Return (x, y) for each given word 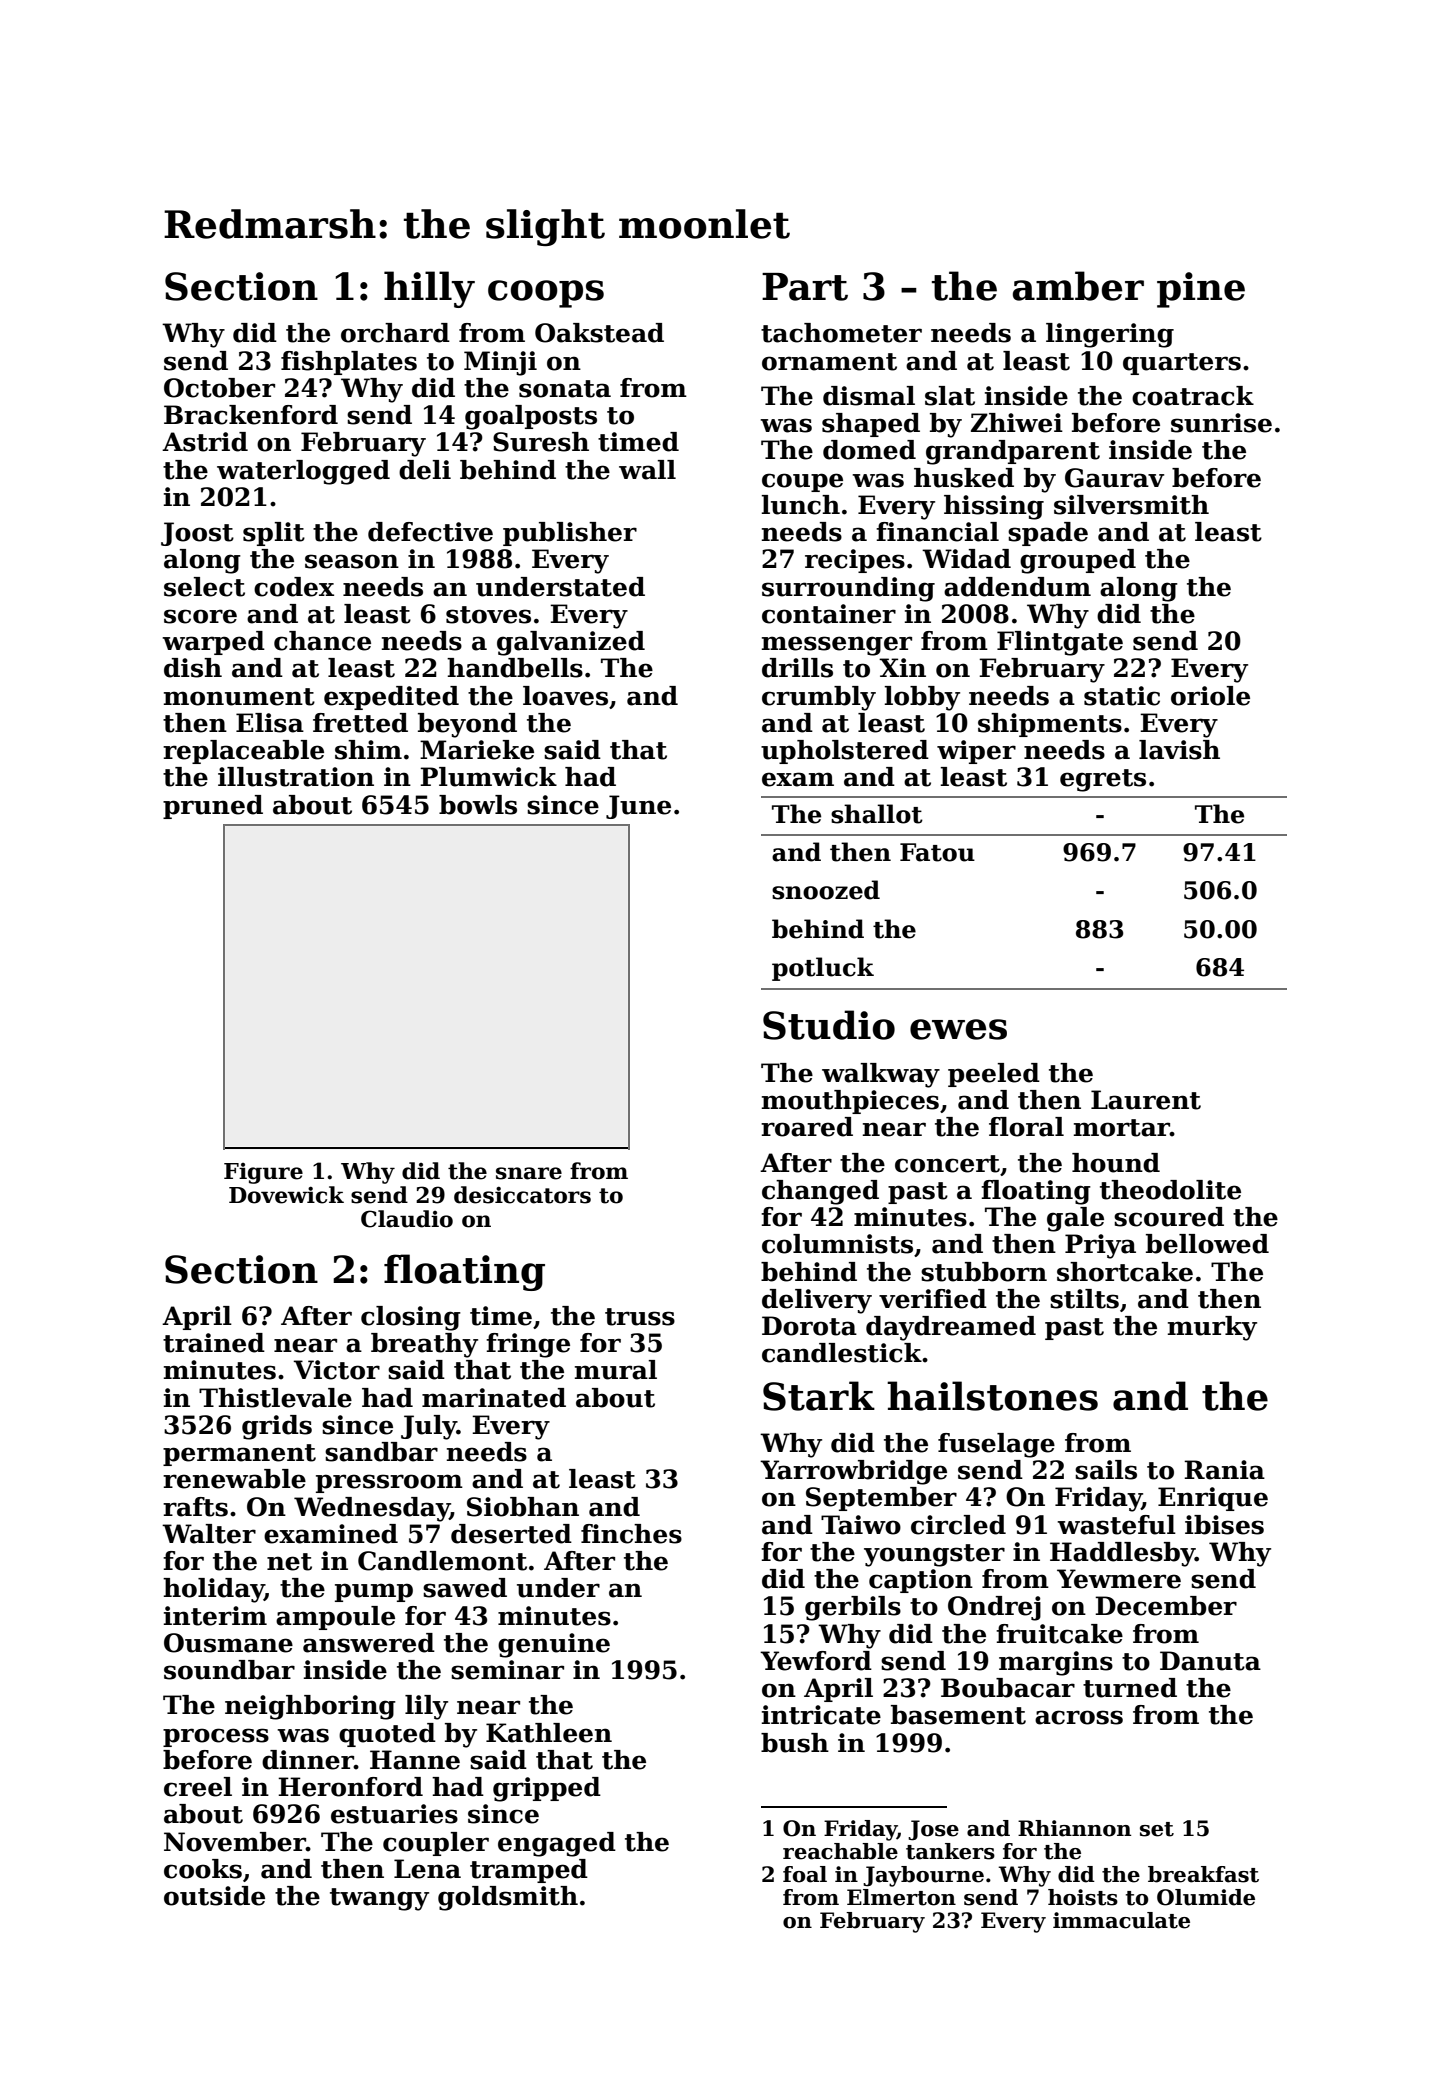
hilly (429, 289)
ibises (1224, 1525)
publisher (570, 534)
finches (631, 1534)
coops (546, 294)
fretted (360, 723)
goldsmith (508, 1898)
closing (411, 1318)
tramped (529, 1871)
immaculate (1121, 1920)
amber (1078, 286)
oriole (1210, 696)
